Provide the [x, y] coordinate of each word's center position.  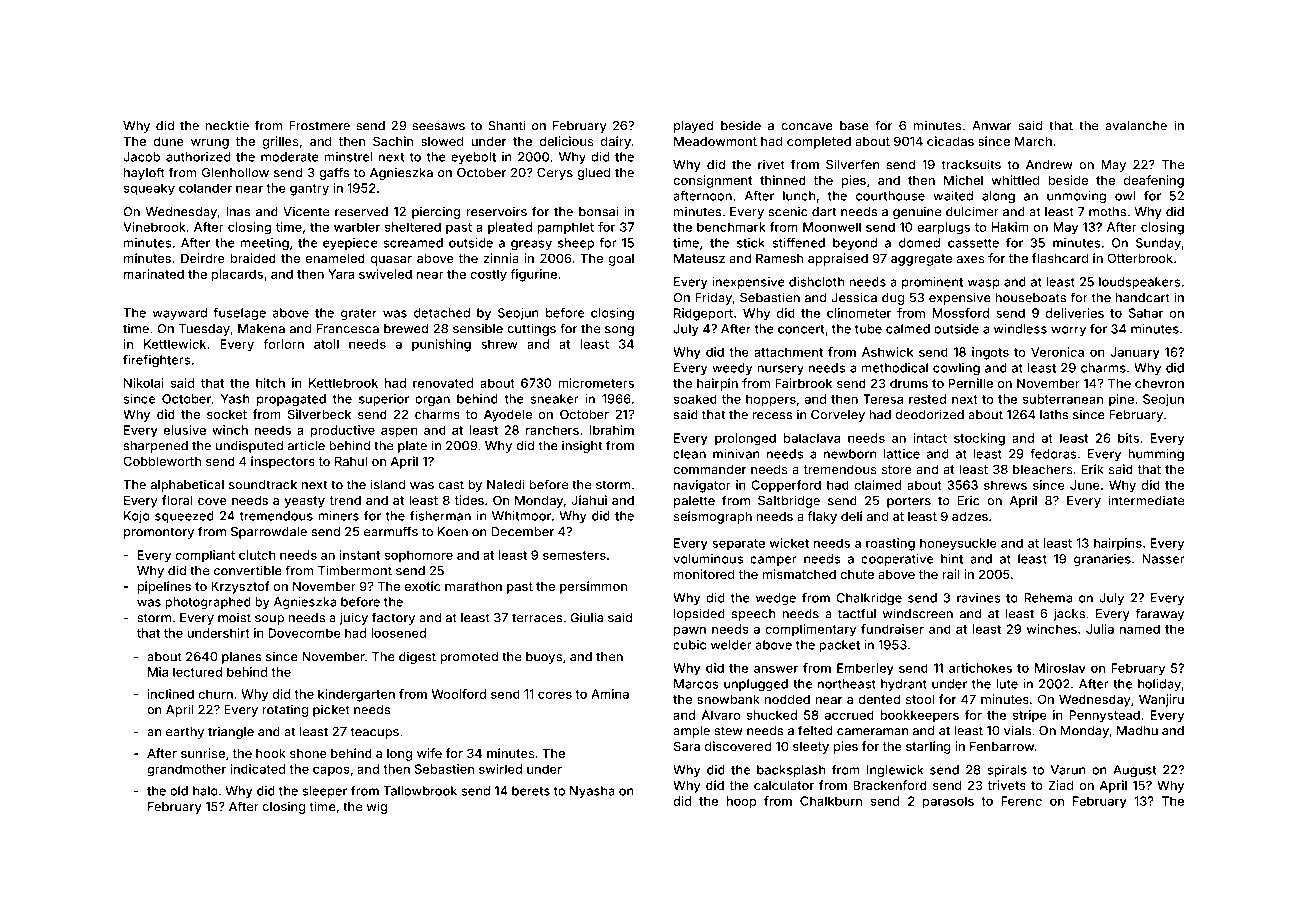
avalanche [1136, 126]
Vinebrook [154, 227]
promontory [159, 533]
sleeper [324, 792]
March [1033, 141]
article [306, 445]
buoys [544, 658]
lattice [902, 454]
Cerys [555, 174]
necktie [227, 125]
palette [694, 502]
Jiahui [589, 500]
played [693, 127]
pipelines [164, 587]
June [1085, 485]
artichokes [980, 668]
